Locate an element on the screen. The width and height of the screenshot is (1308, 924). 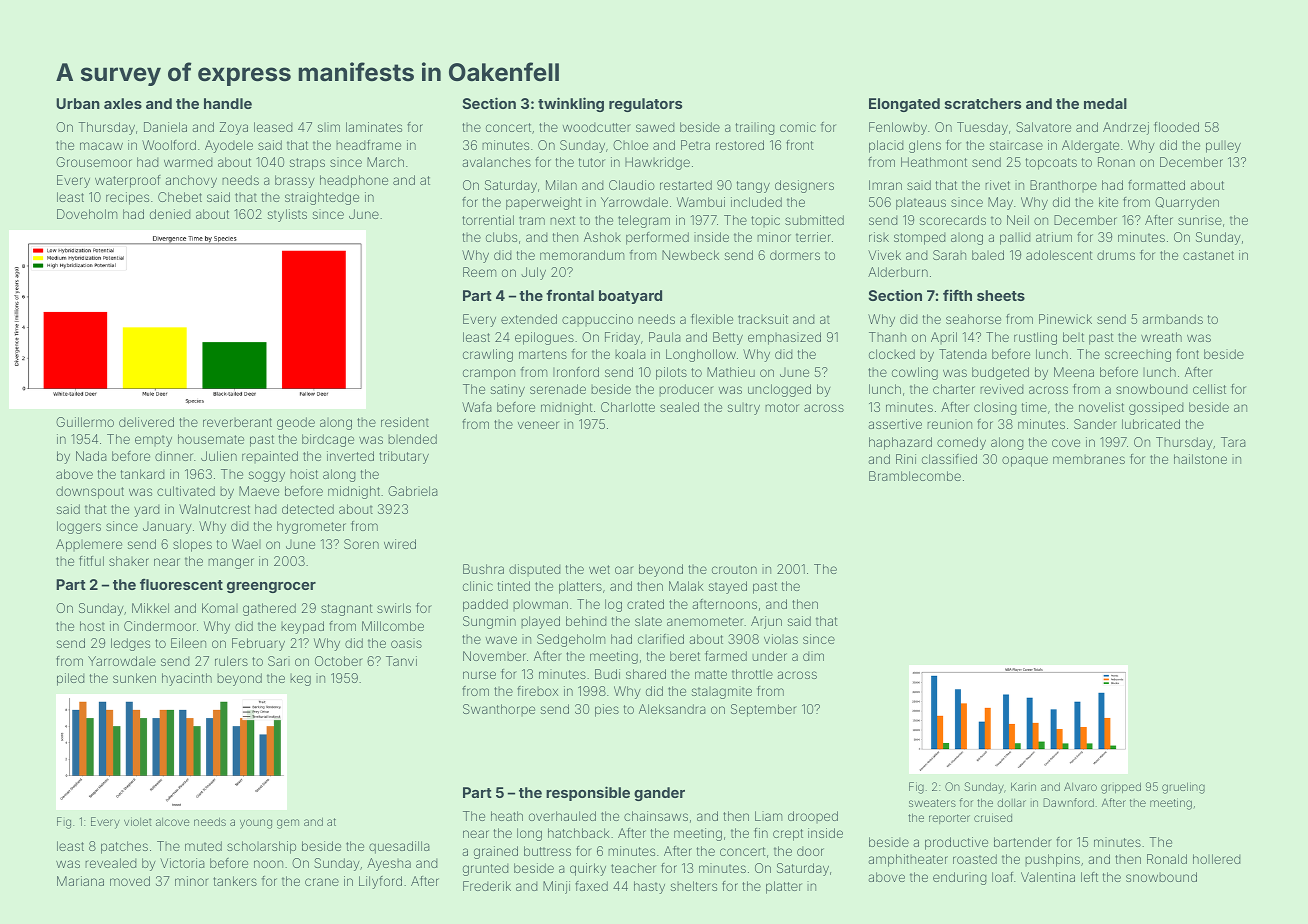
dim is located at coordinates (813, 656).
